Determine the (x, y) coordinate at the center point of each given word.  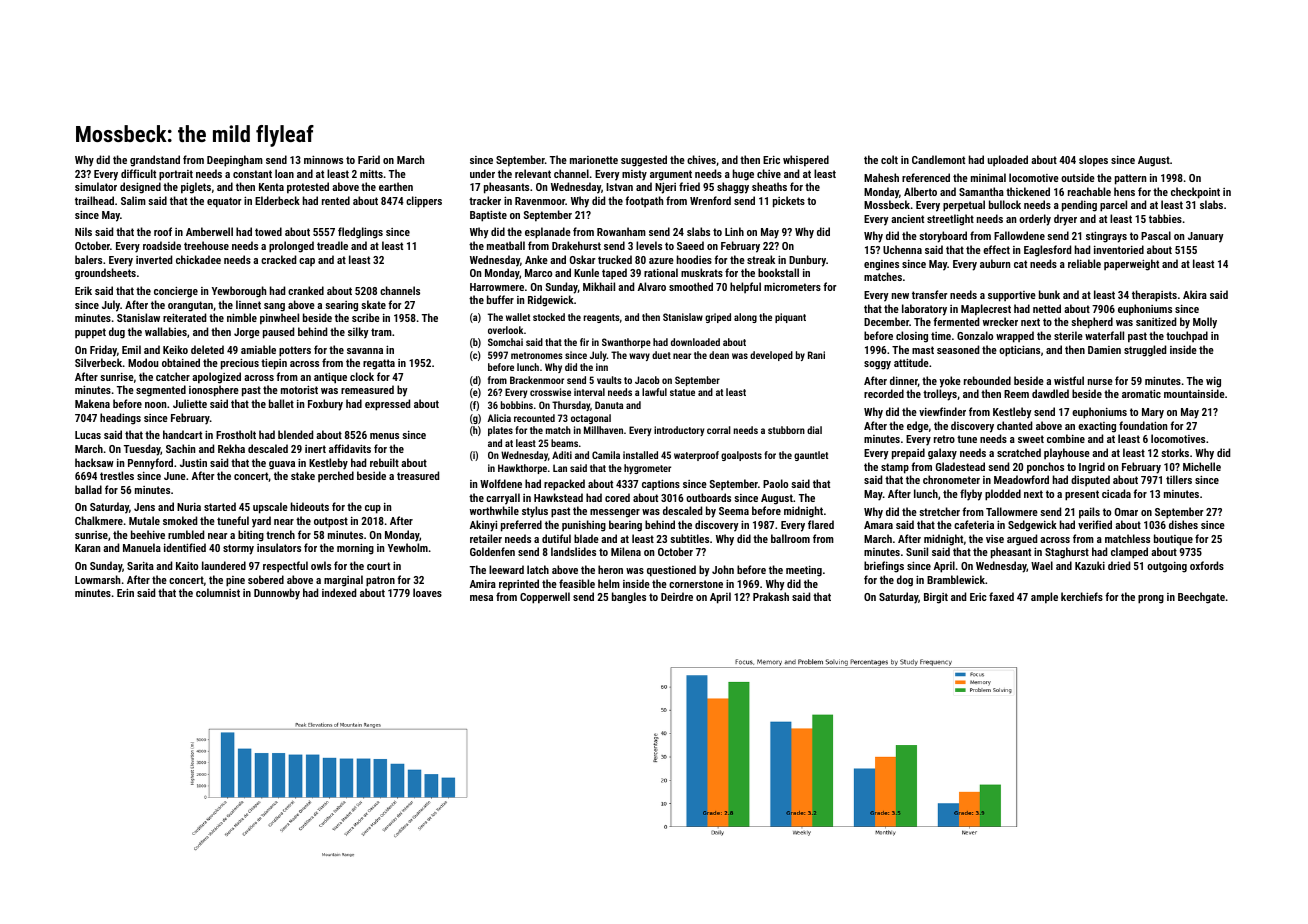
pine (235, 581)
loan (284, 173)
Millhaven (603, 430)
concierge (176, 292)
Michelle (1202, 466)
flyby (971, 495)
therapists (1154, 296)
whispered (806, 161)
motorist (299, 389)
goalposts (741, 456)
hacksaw (94, 462)
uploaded (1008, 160)
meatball (506, 245)
